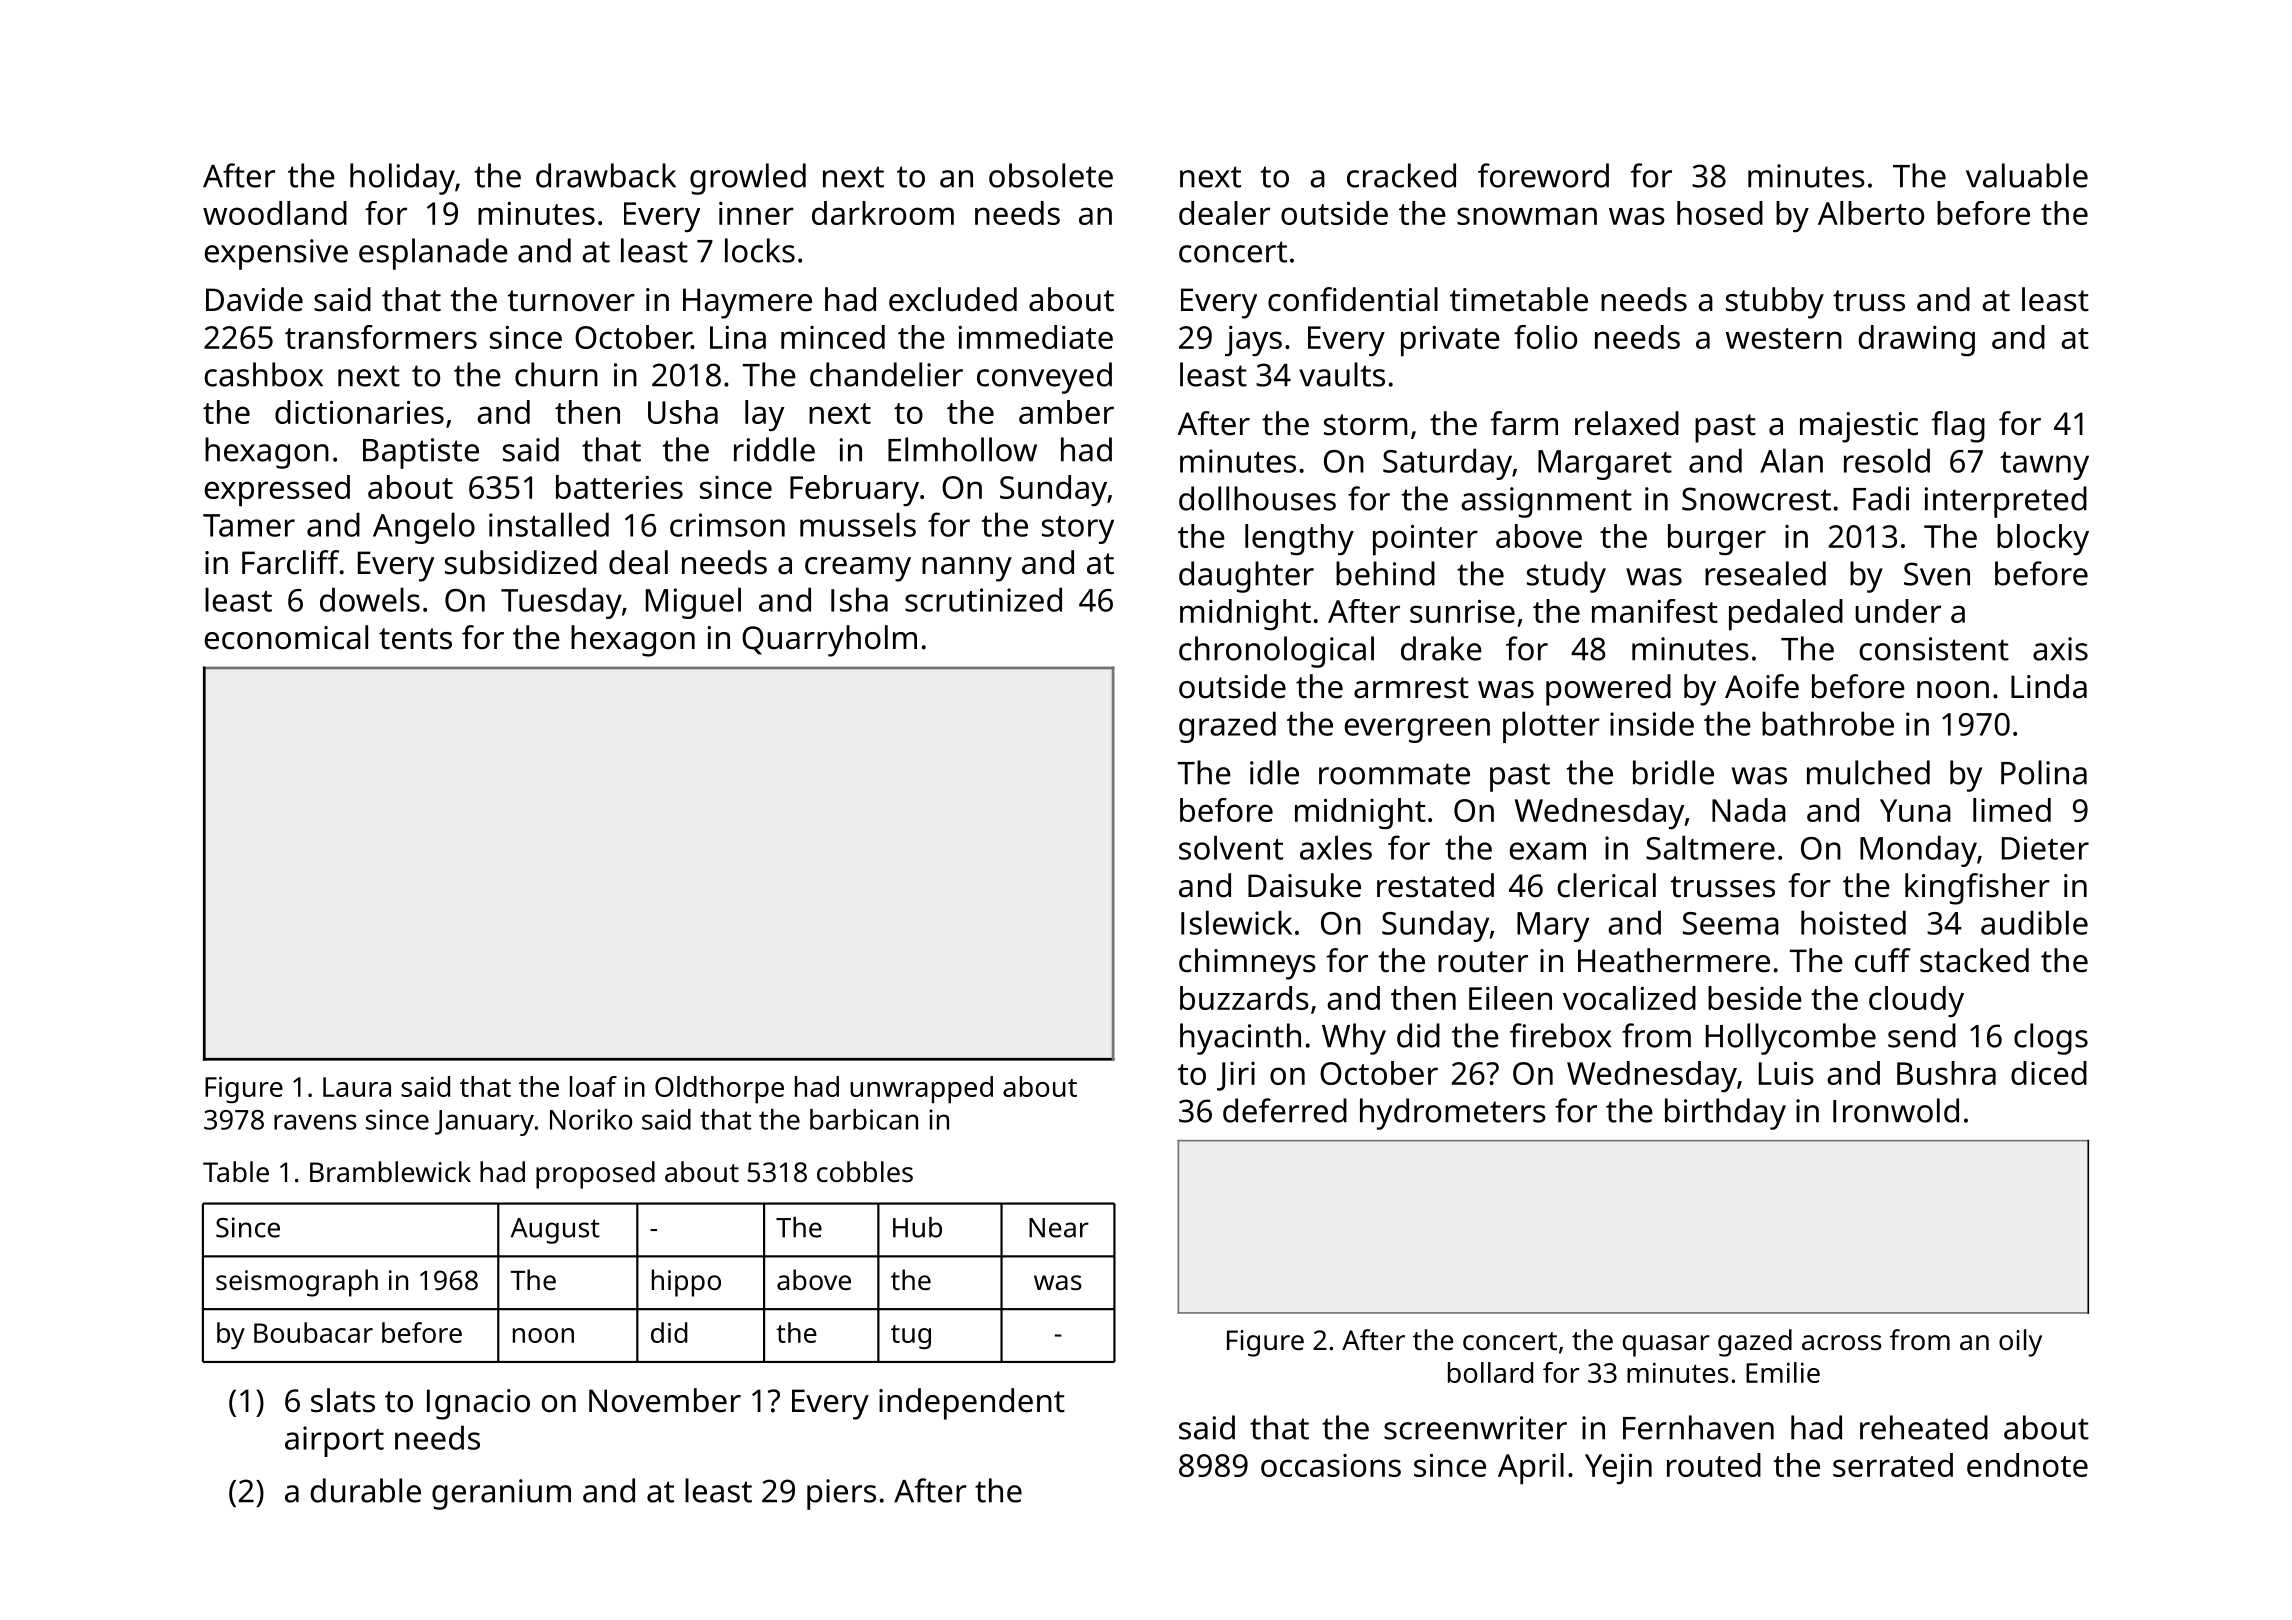 Image resolution: width=2292 pixels, height=1620 pixels. What do you see at coordinates (315, 1122) in the document?
I see `ravens` at bounding box center [315, 1122].
